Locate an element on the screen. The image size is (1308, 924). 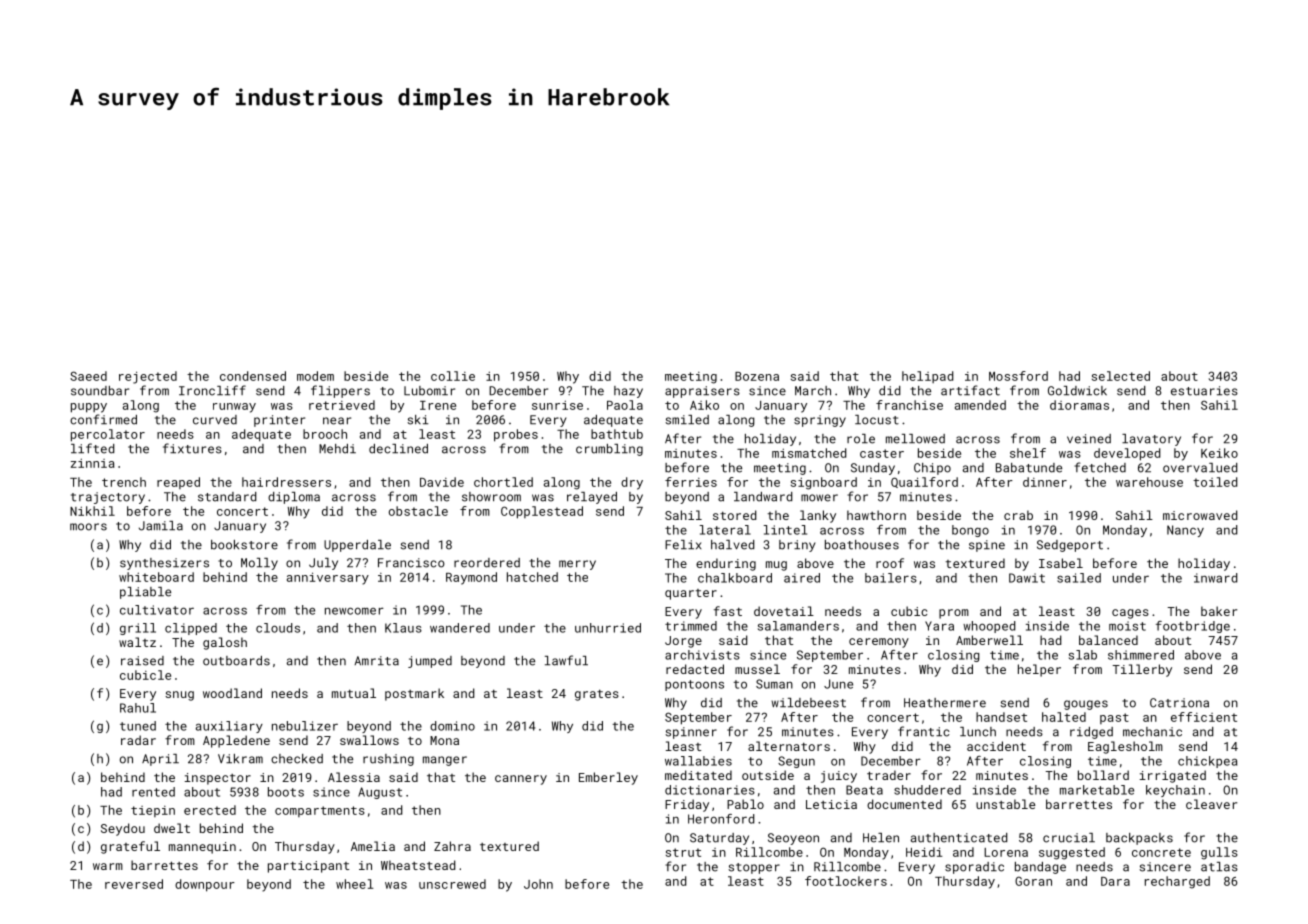
Bozena is located at coordinates (757, 376).
